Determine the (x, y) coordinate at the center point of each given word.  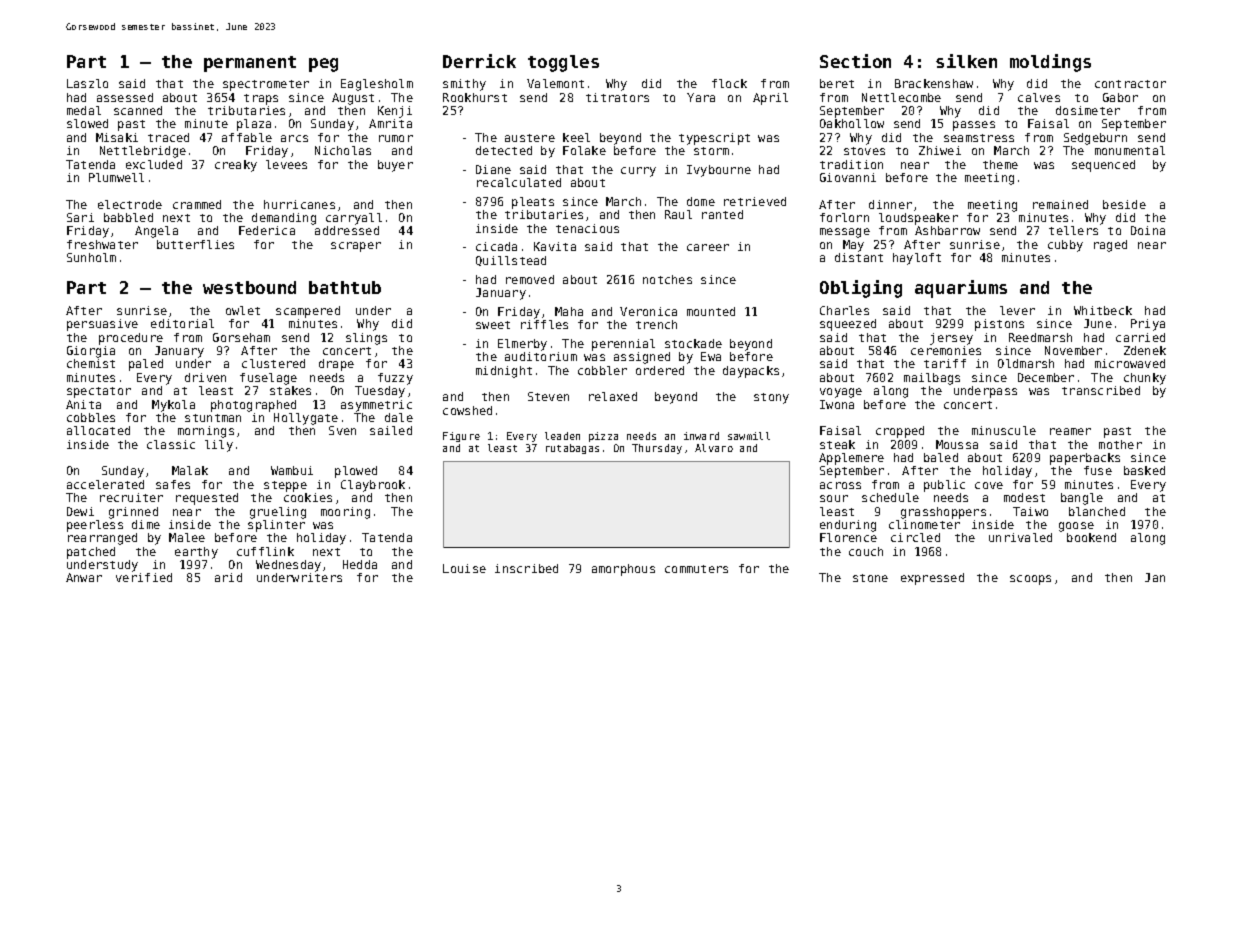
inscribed (526, 568)
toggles (563, 63)
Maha (569, 311)
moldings (1050, 63)
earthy (196, 553)
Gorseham (241, 337)
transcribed (1101, 390)
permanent (250, 64)
